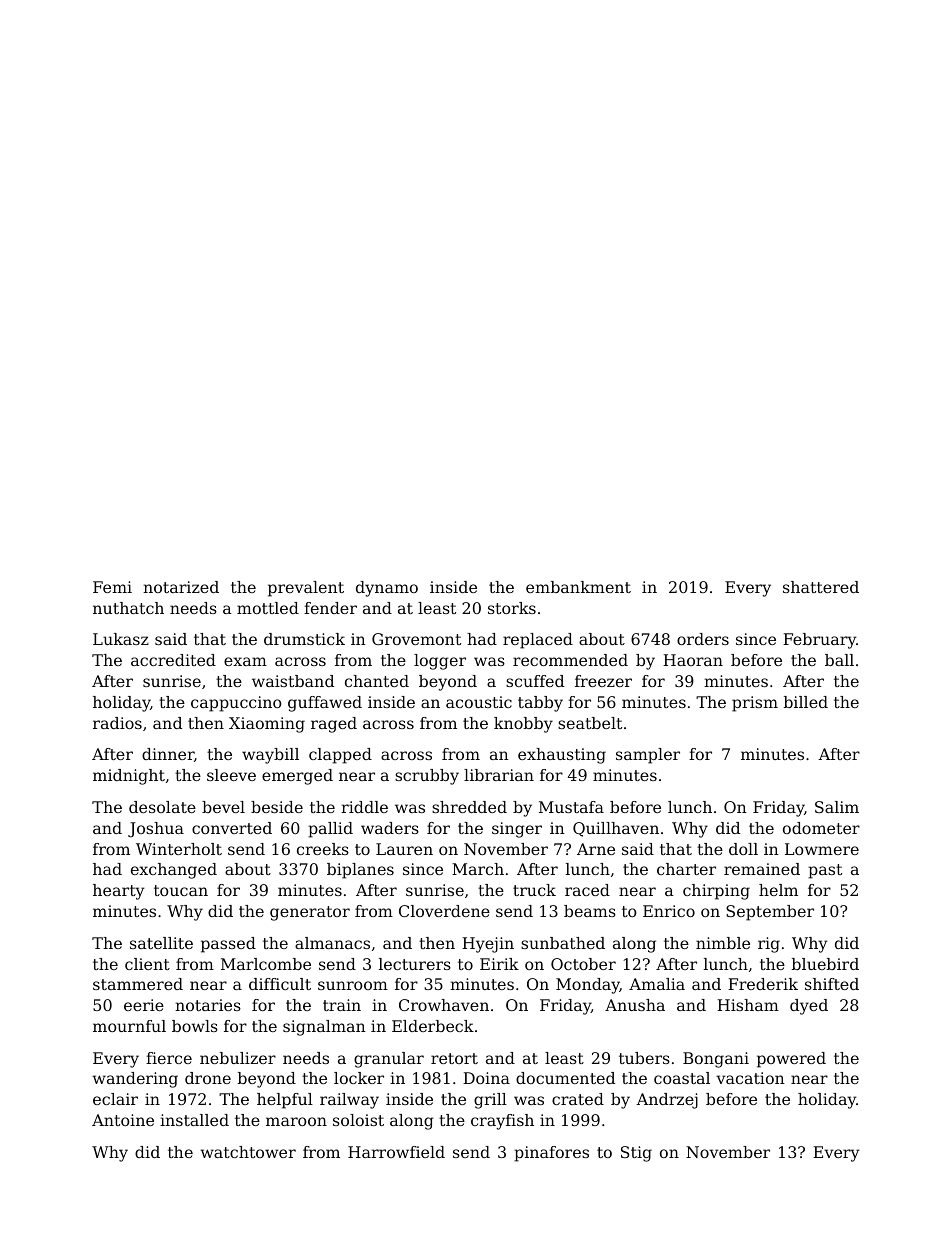  I want to click on Quillhaven, so click(616, 829).
